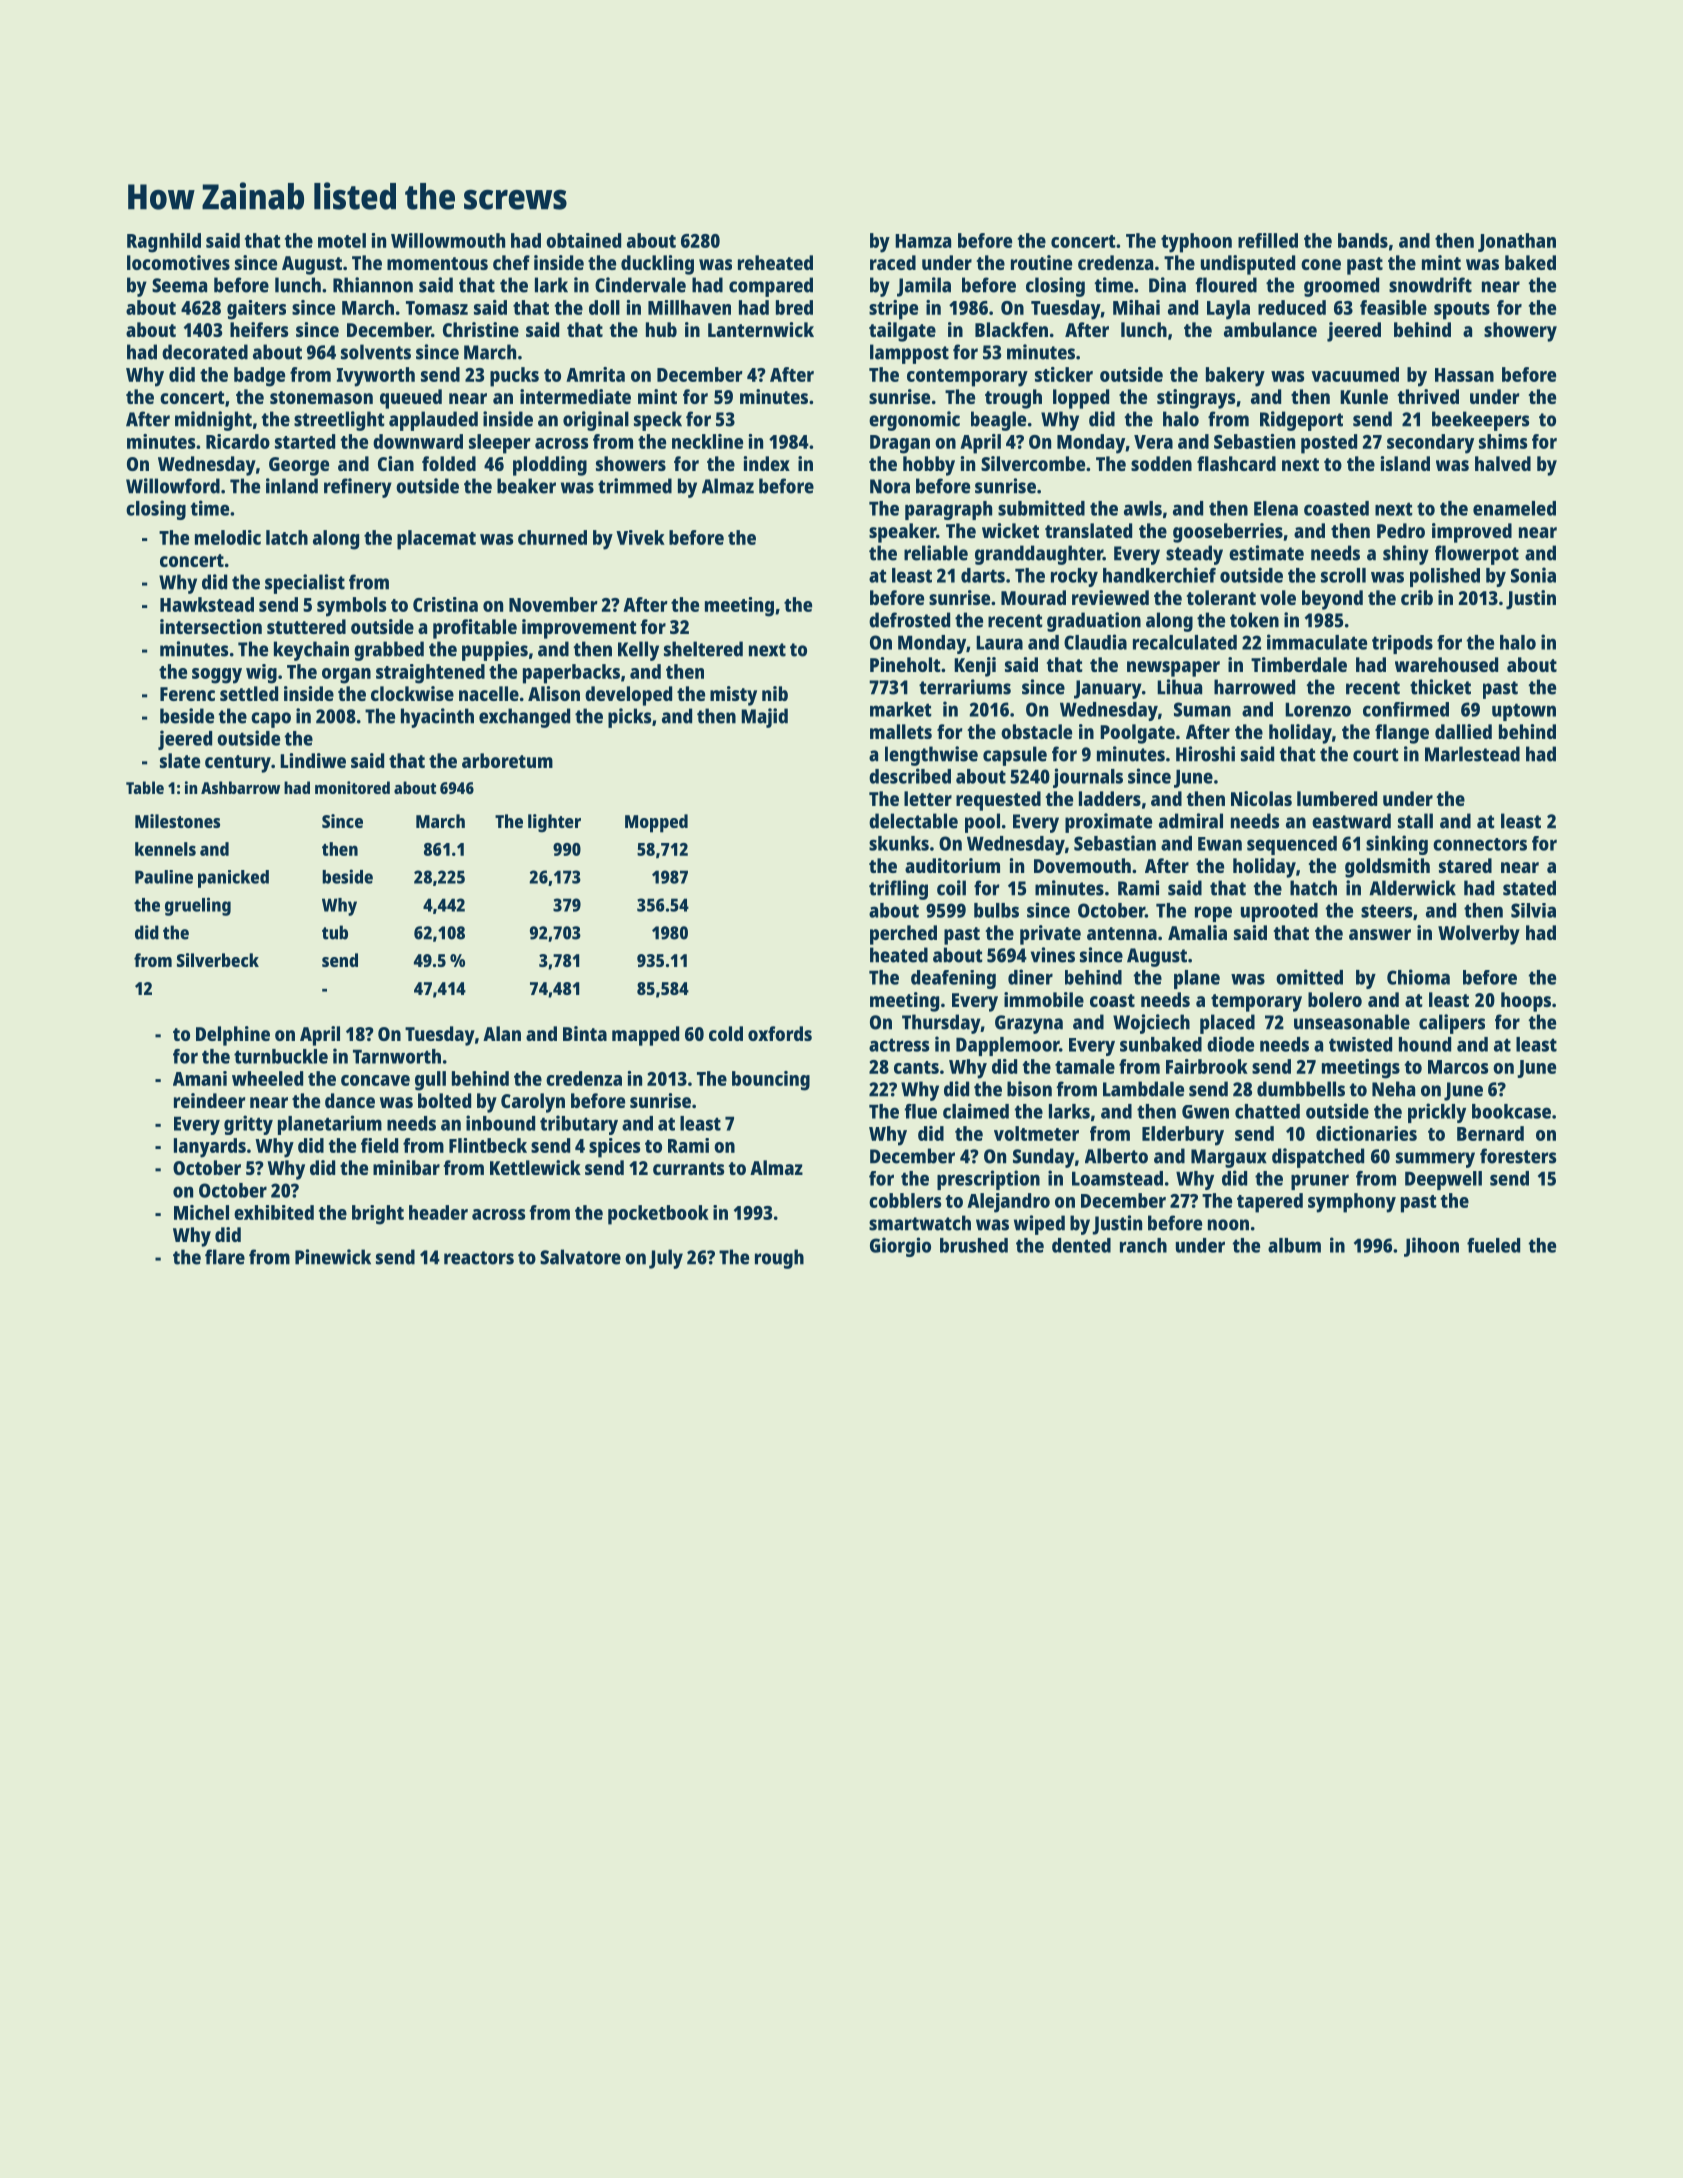  I want to click on Marlestead, so click(1472, 754).
